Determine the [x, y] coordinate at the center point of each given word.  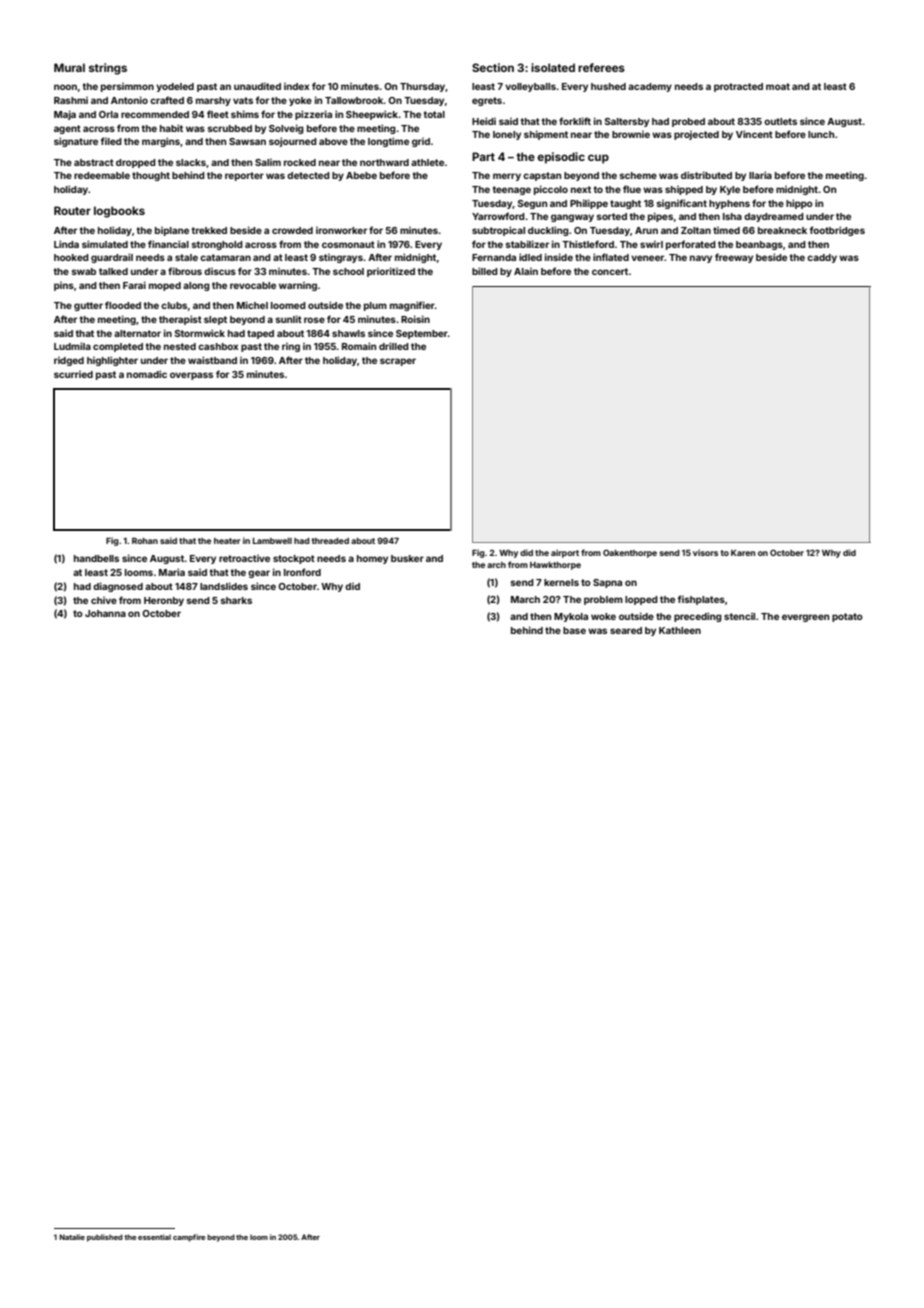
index [296, 86]
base [574, 630]
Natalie [72, 1237]
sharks [236, 600]
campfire [189, 1238]
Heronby [164, 601]
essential [154, 1237]
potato [847, 617]
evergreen [805, 618]
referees [601, 67]
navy [701, 259]
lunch [821, 134]
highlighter [112, 361]
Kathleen [680, 630]
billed [485, 271]
